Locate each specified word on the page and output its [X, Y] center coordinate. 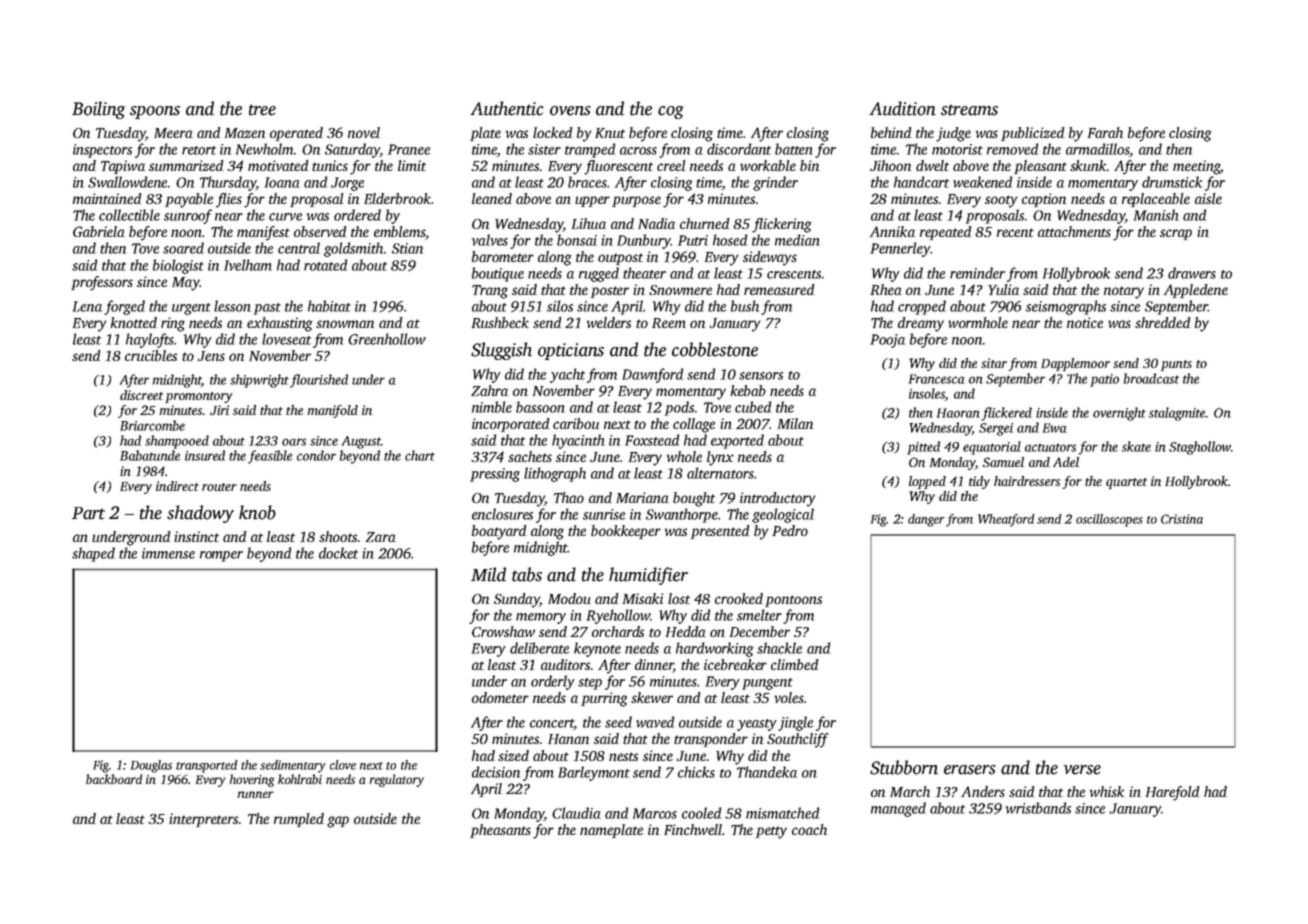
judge [953, 134]
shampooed [177, 442]
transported [206, 766]
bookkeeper [626, 532]
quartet [1126, 483]
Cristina [1182, 519]
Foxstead [652, 440]
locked [552, 132]
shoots [338, 536]
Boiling [98, 110]
